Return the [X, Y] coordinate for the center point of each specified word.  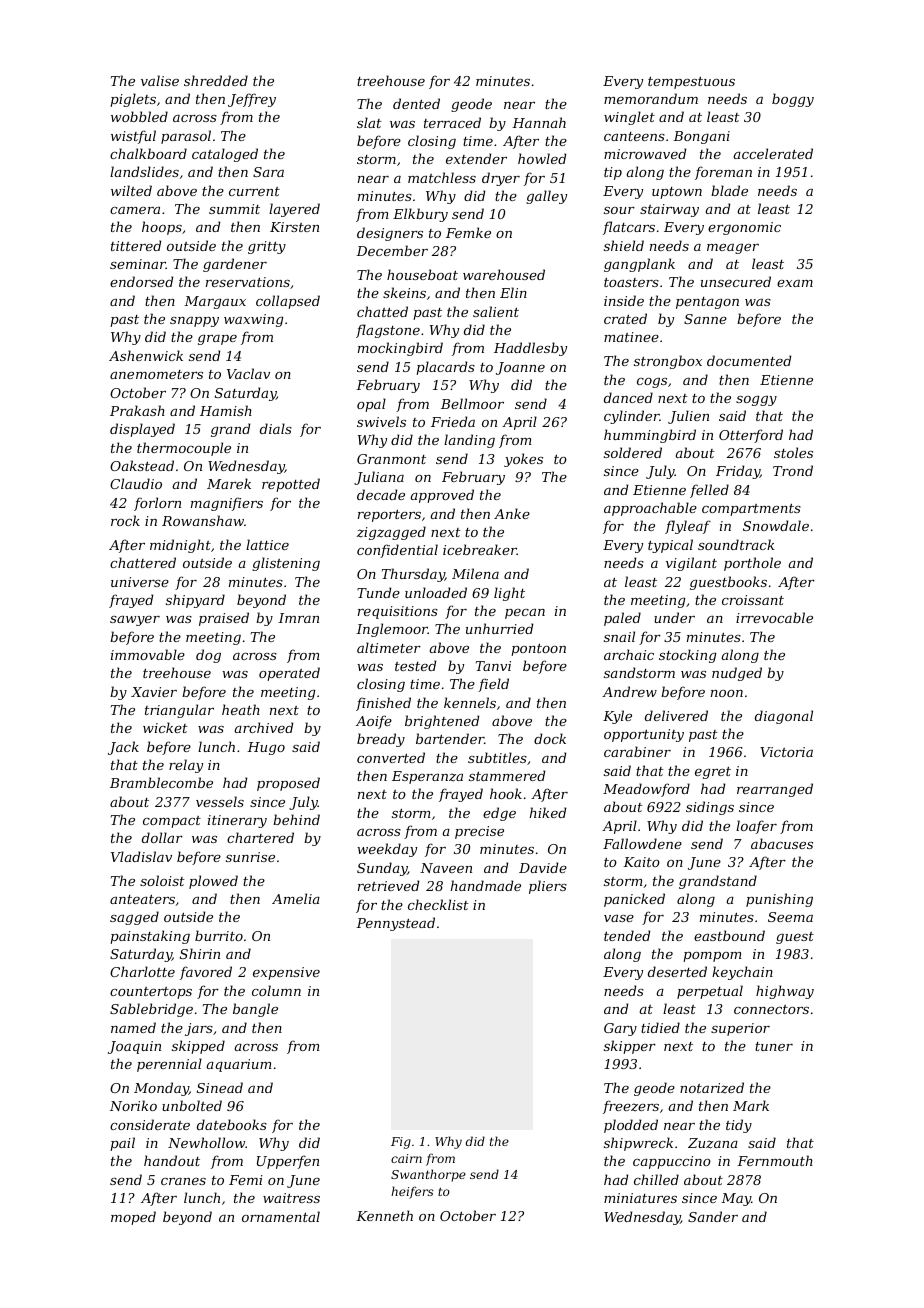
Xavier [154, 692]
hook [506, 793]
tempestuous [691, 83]
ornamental [281, 1216]
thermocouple [184, 449]
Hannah [539, 122]
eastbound [729, 935]
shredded [216, 80]
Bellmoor [472, 403]
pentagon [707, 303]
